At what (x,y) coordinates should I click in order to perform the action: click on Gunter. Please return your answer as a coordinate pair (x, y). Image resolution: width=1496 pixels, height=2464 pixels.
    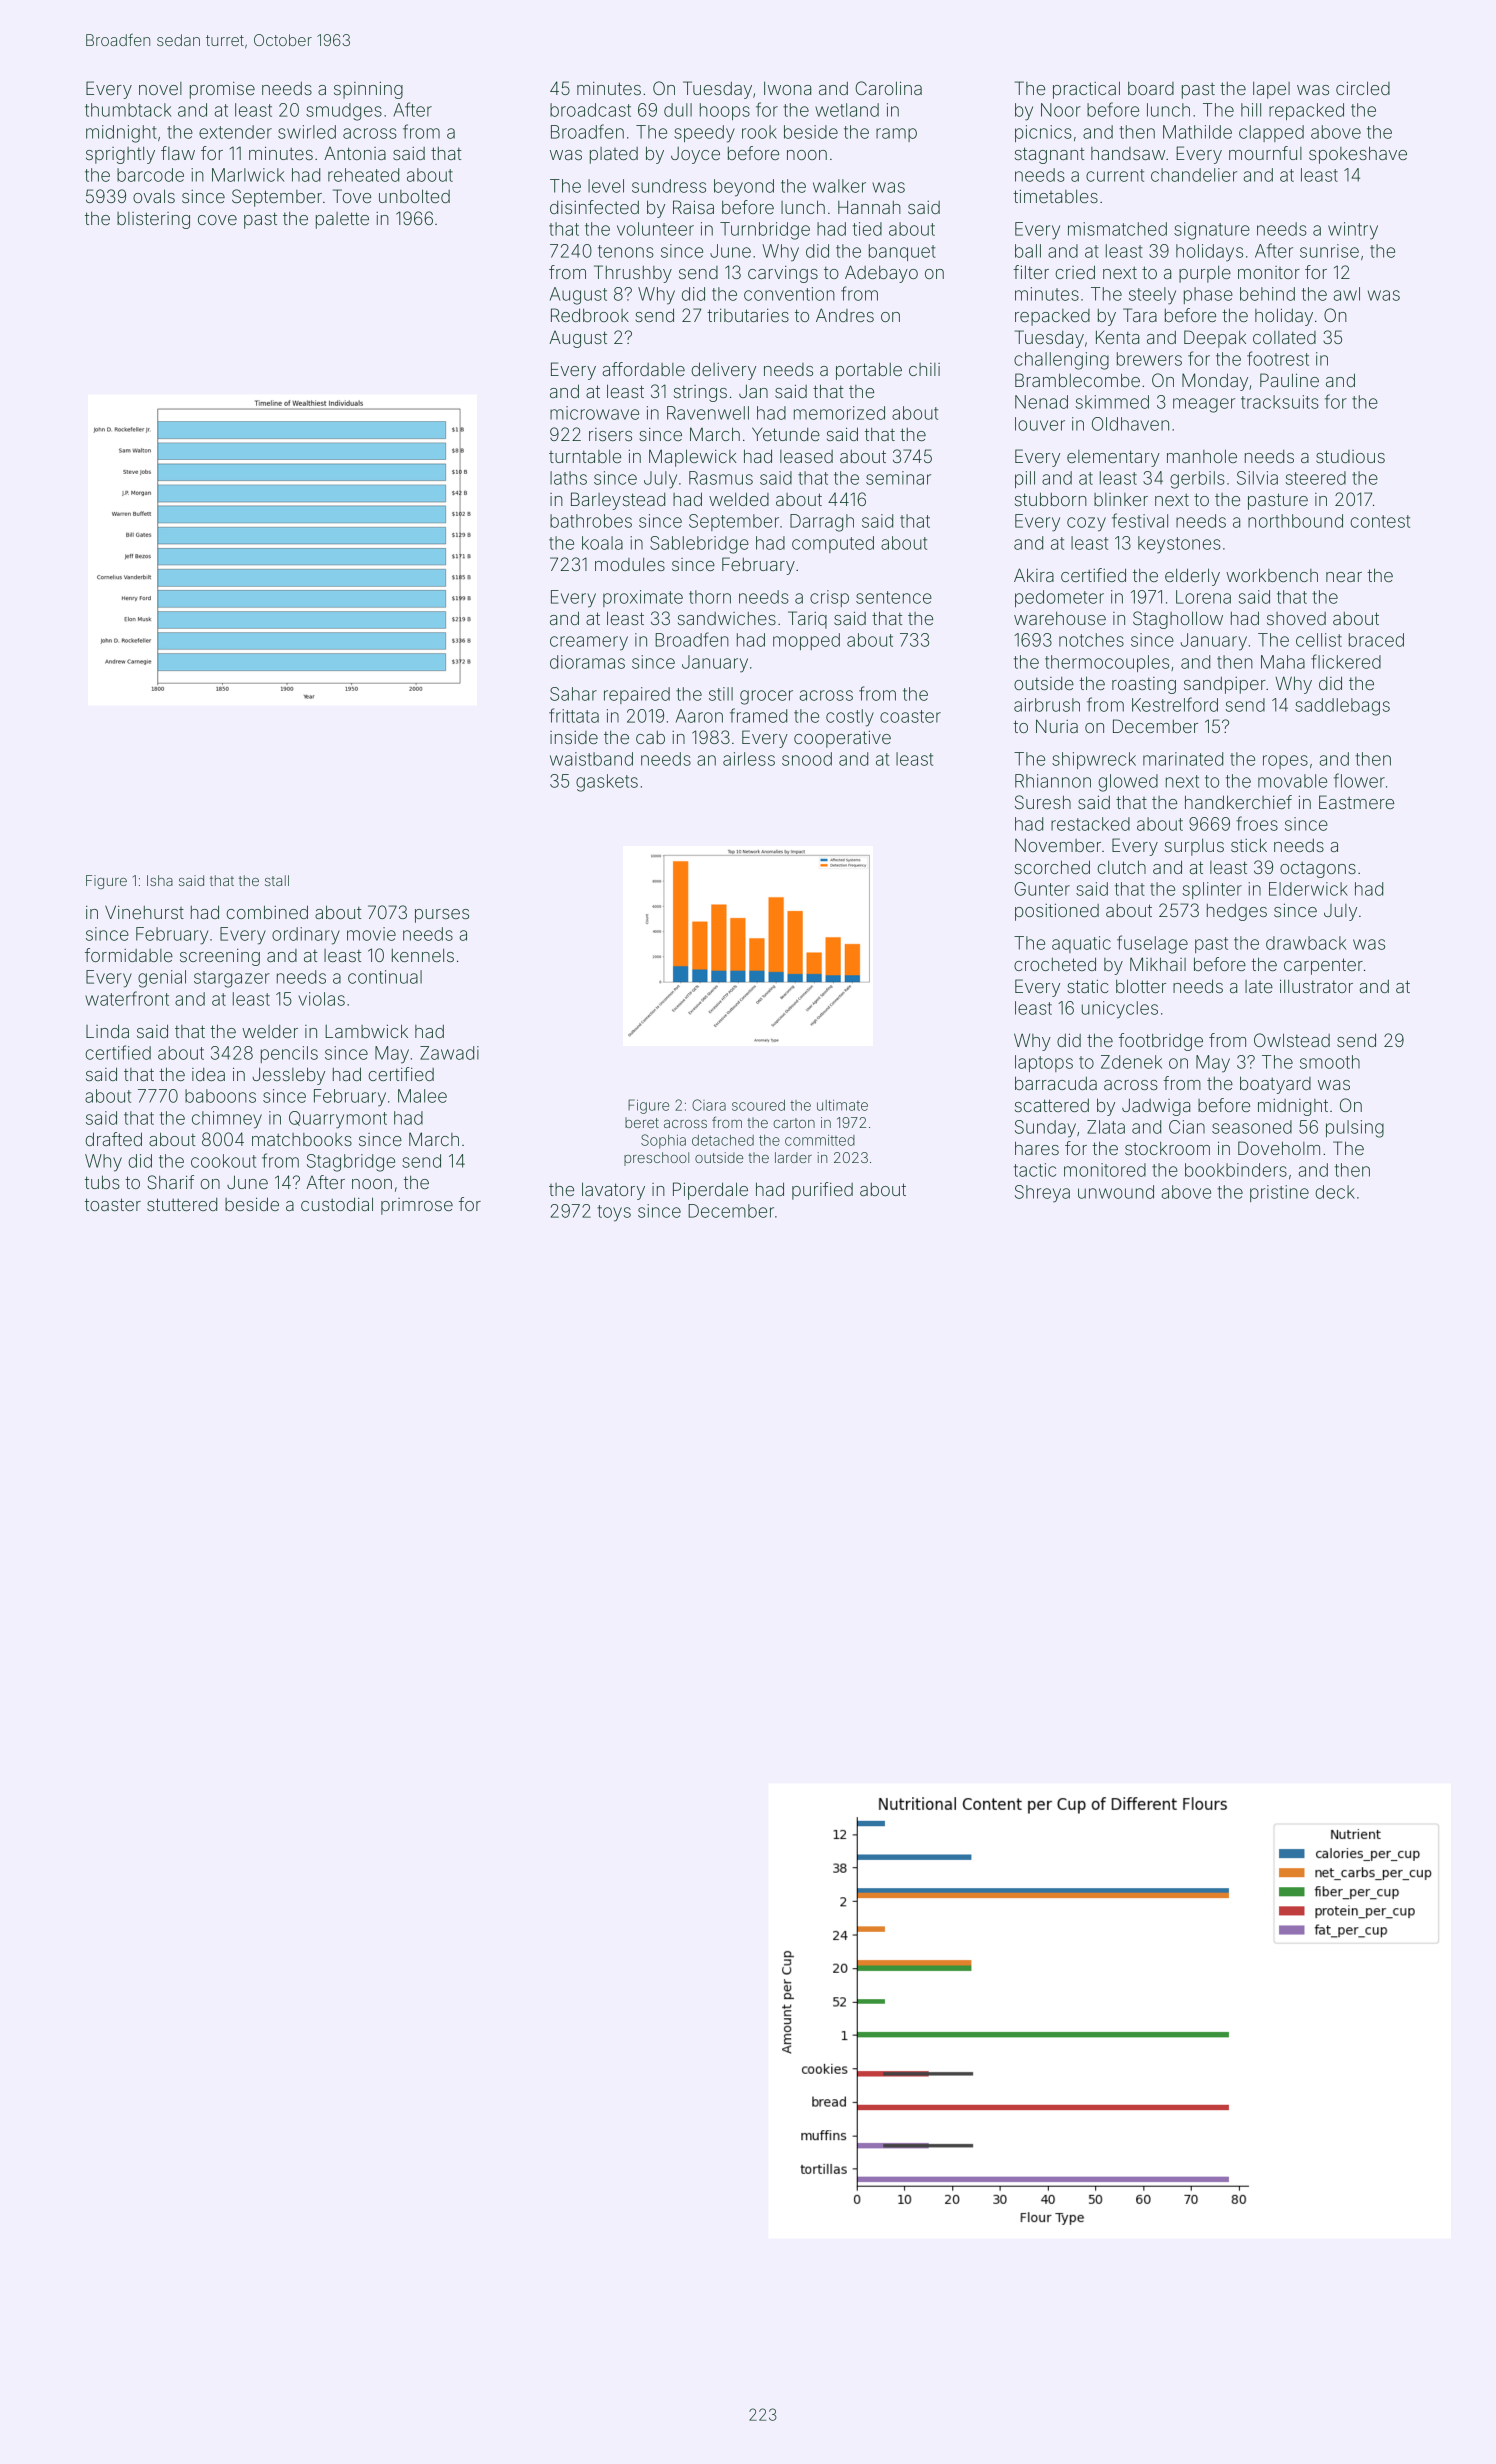
    Looking at the image, I should click on (1042, 889).
